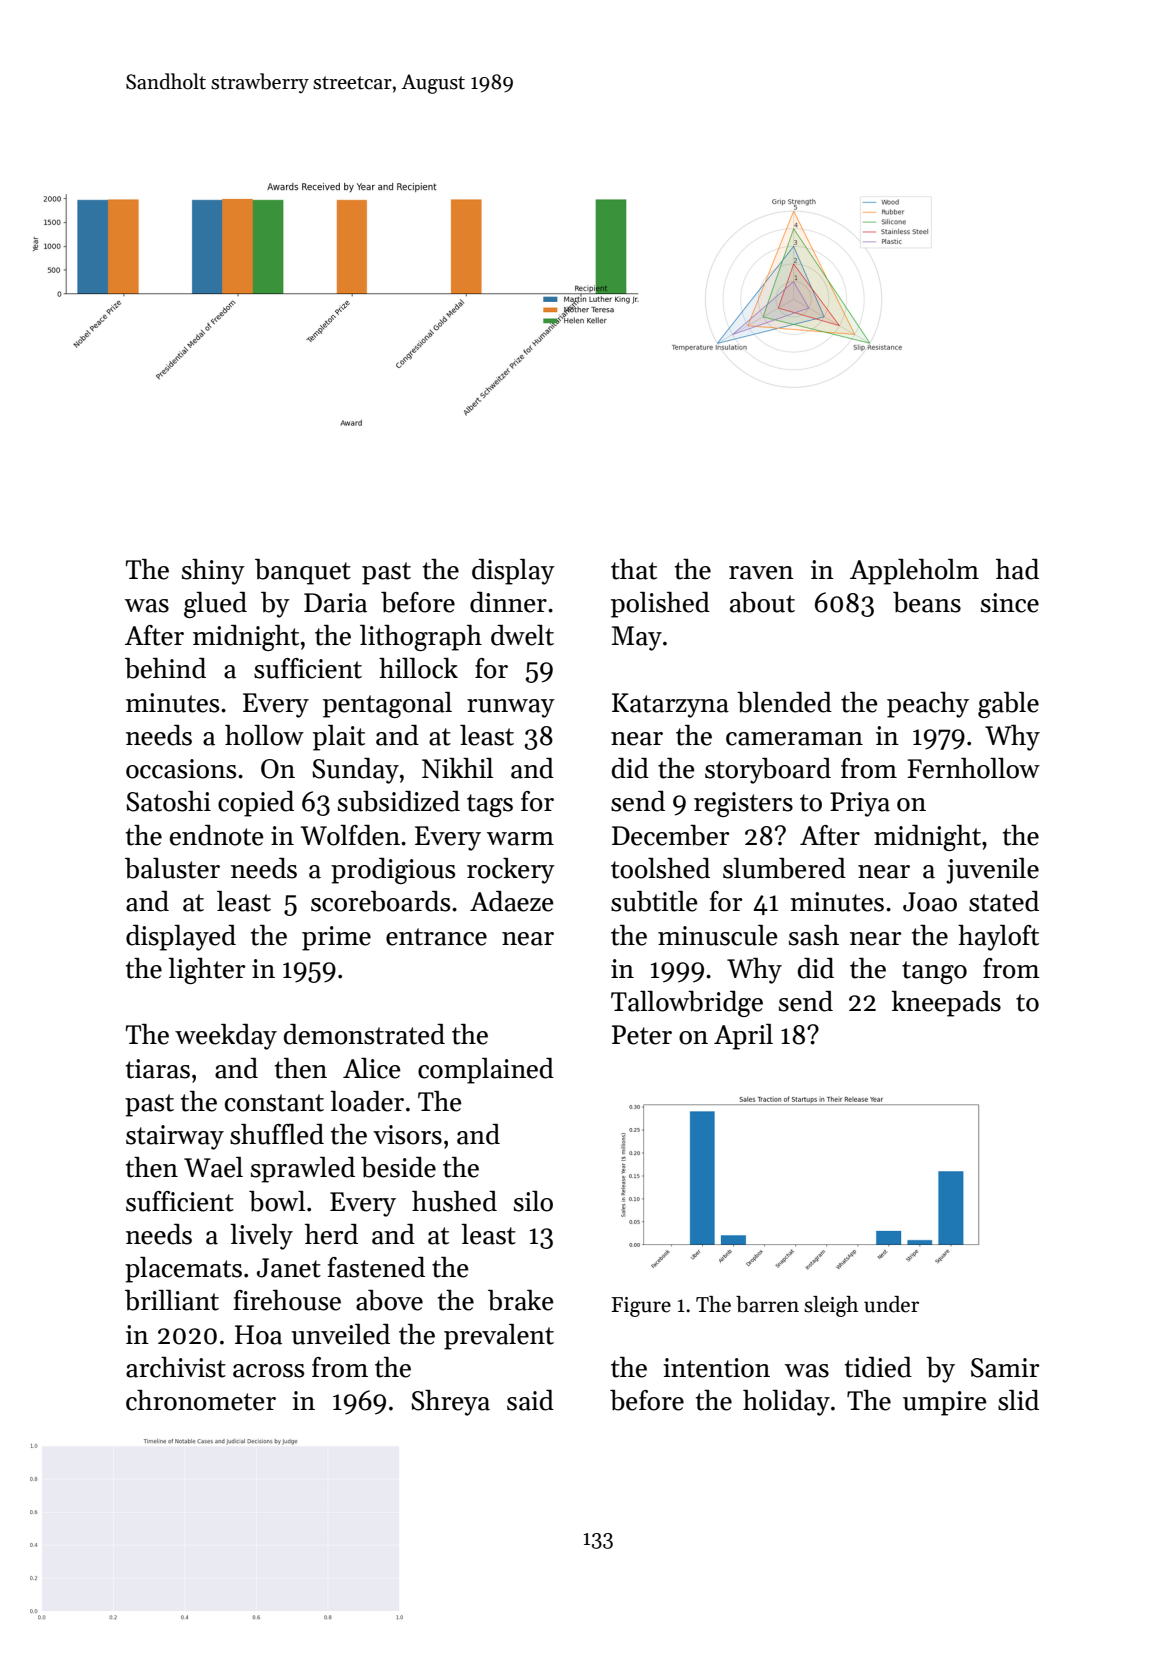 This document has height=1654, width=1165. What do you see at coordinates (878, 1367) in the document?
I see `tidied` at bounding box center [878, 1367].
